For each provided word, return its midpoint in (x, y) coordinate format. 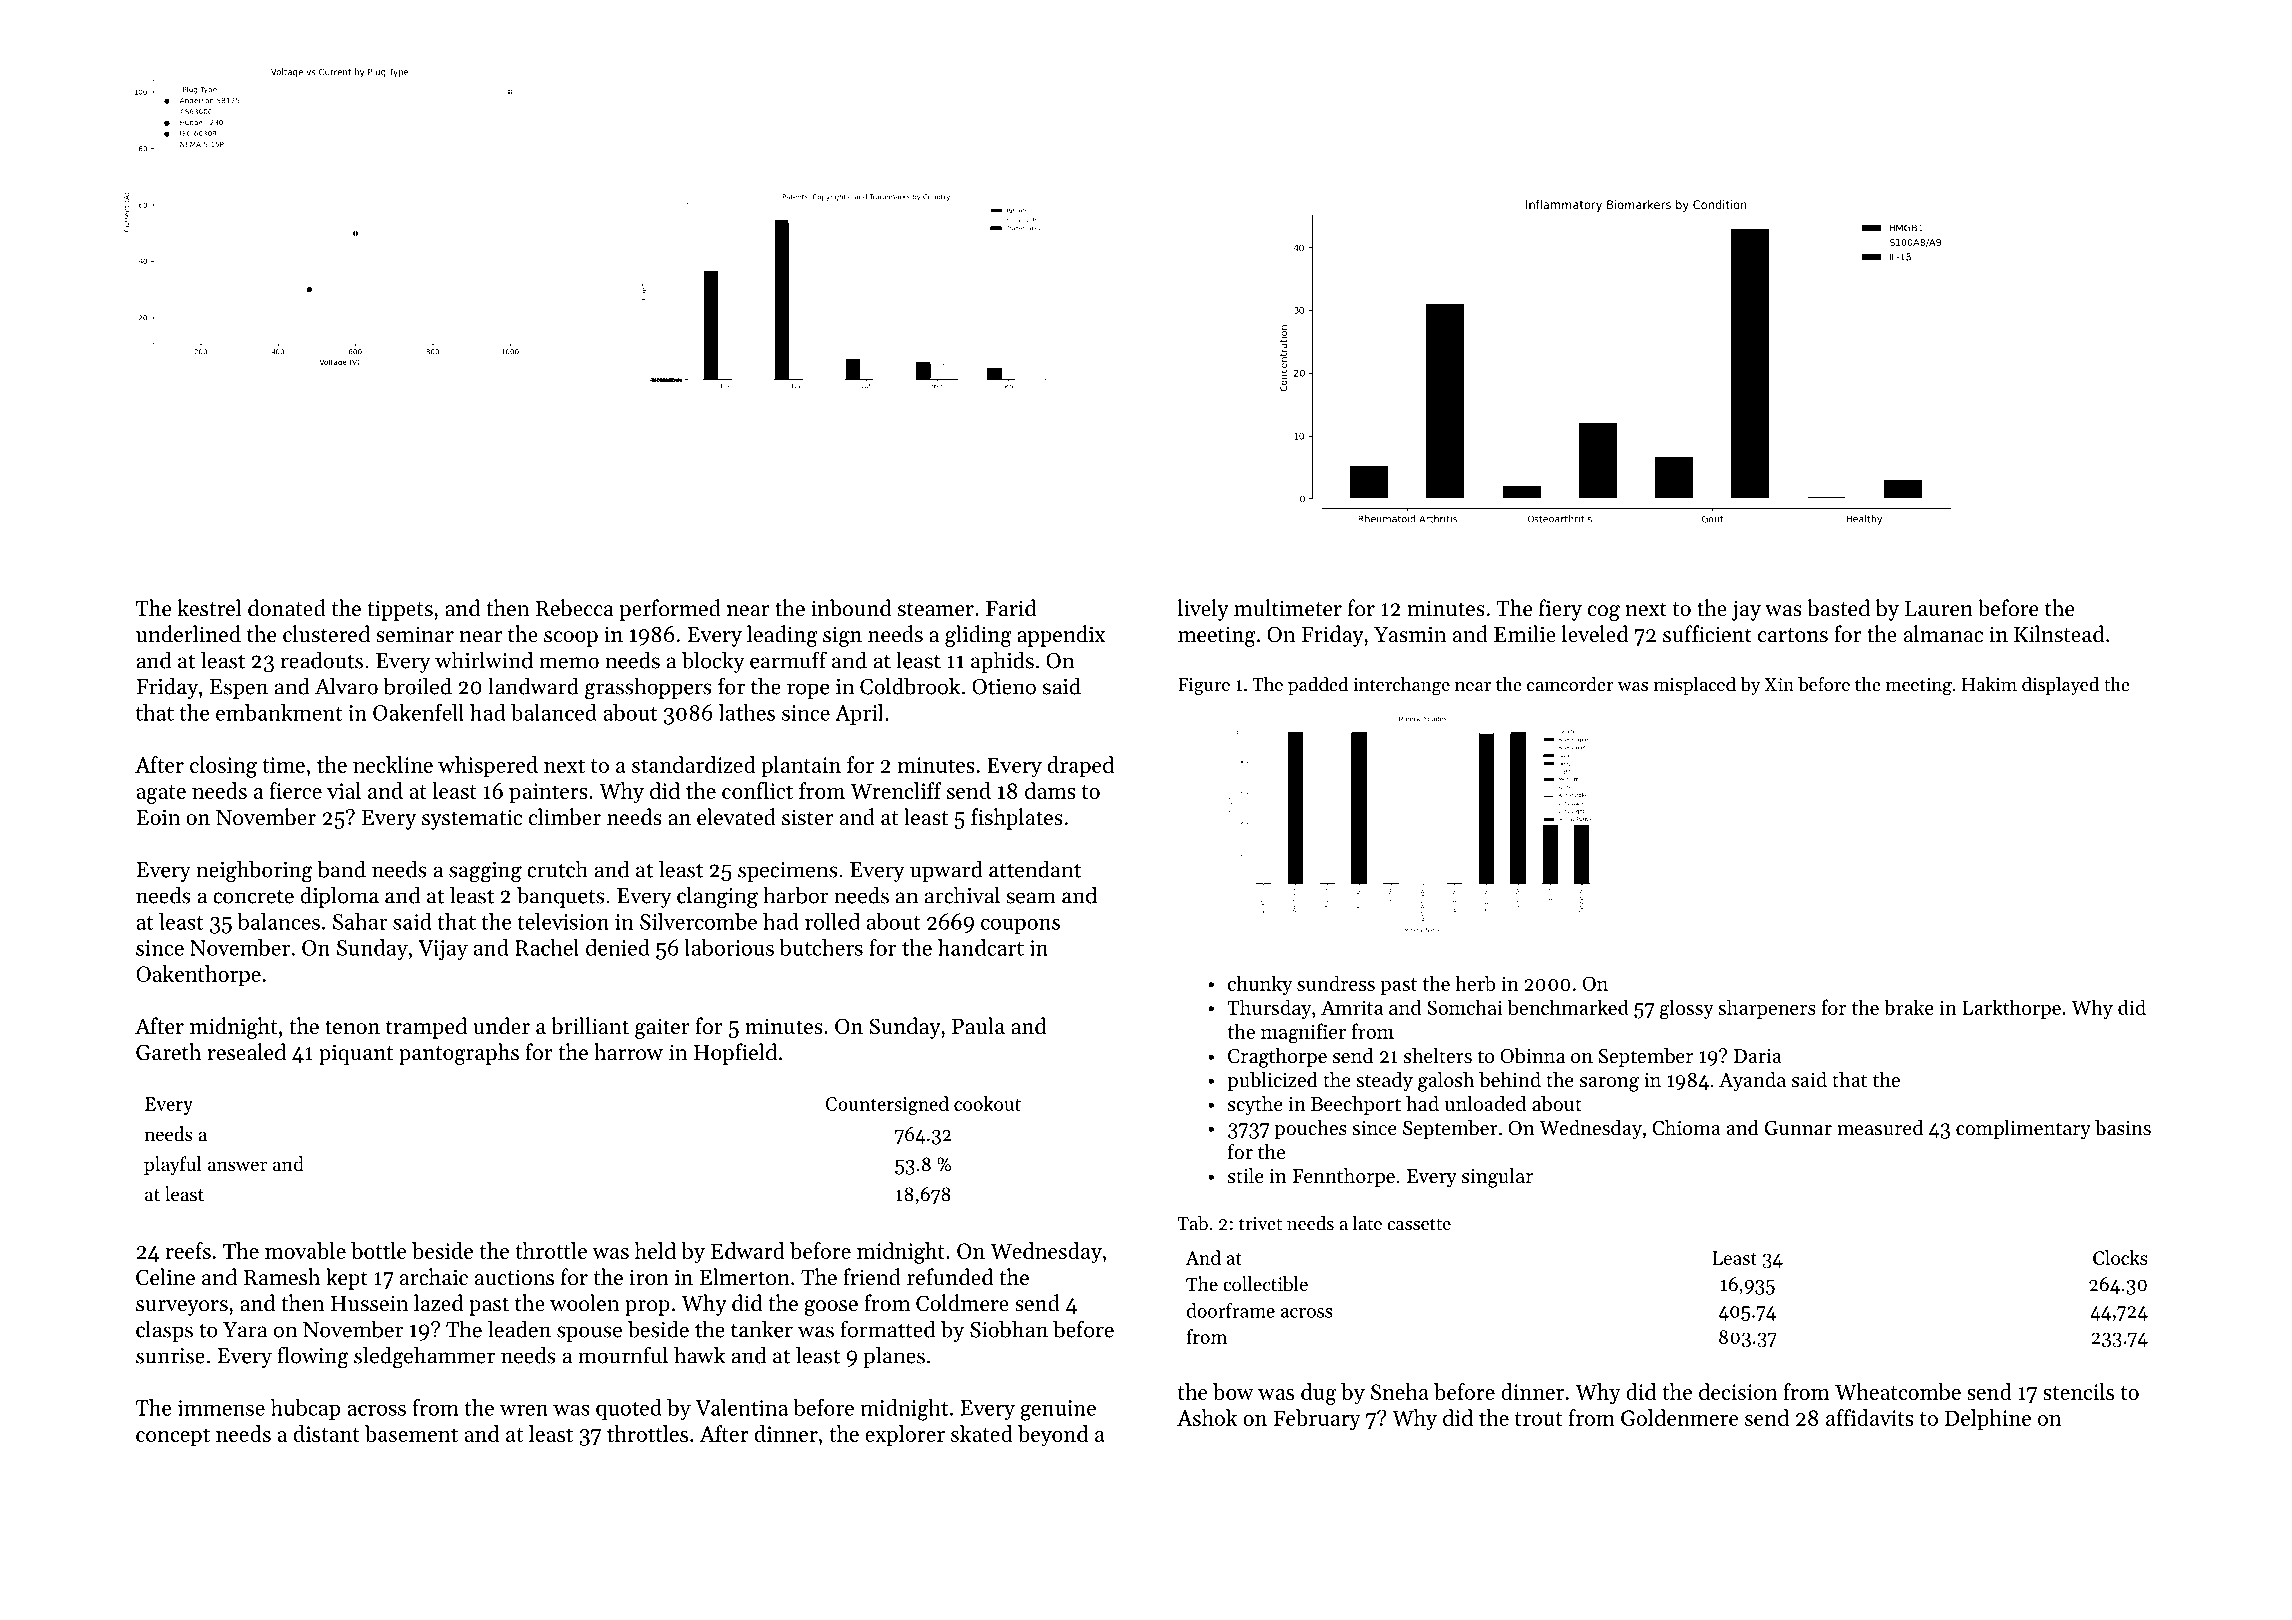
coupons (1020, 926)
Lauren (1939, 609)
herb (1476, 983)
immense (221, 1408)
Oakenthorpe (198, 976)
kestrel (209, 608)
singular (1497, 1178)
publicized (1272, 1081)
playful (173, 1165)
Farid (1011, 608)
